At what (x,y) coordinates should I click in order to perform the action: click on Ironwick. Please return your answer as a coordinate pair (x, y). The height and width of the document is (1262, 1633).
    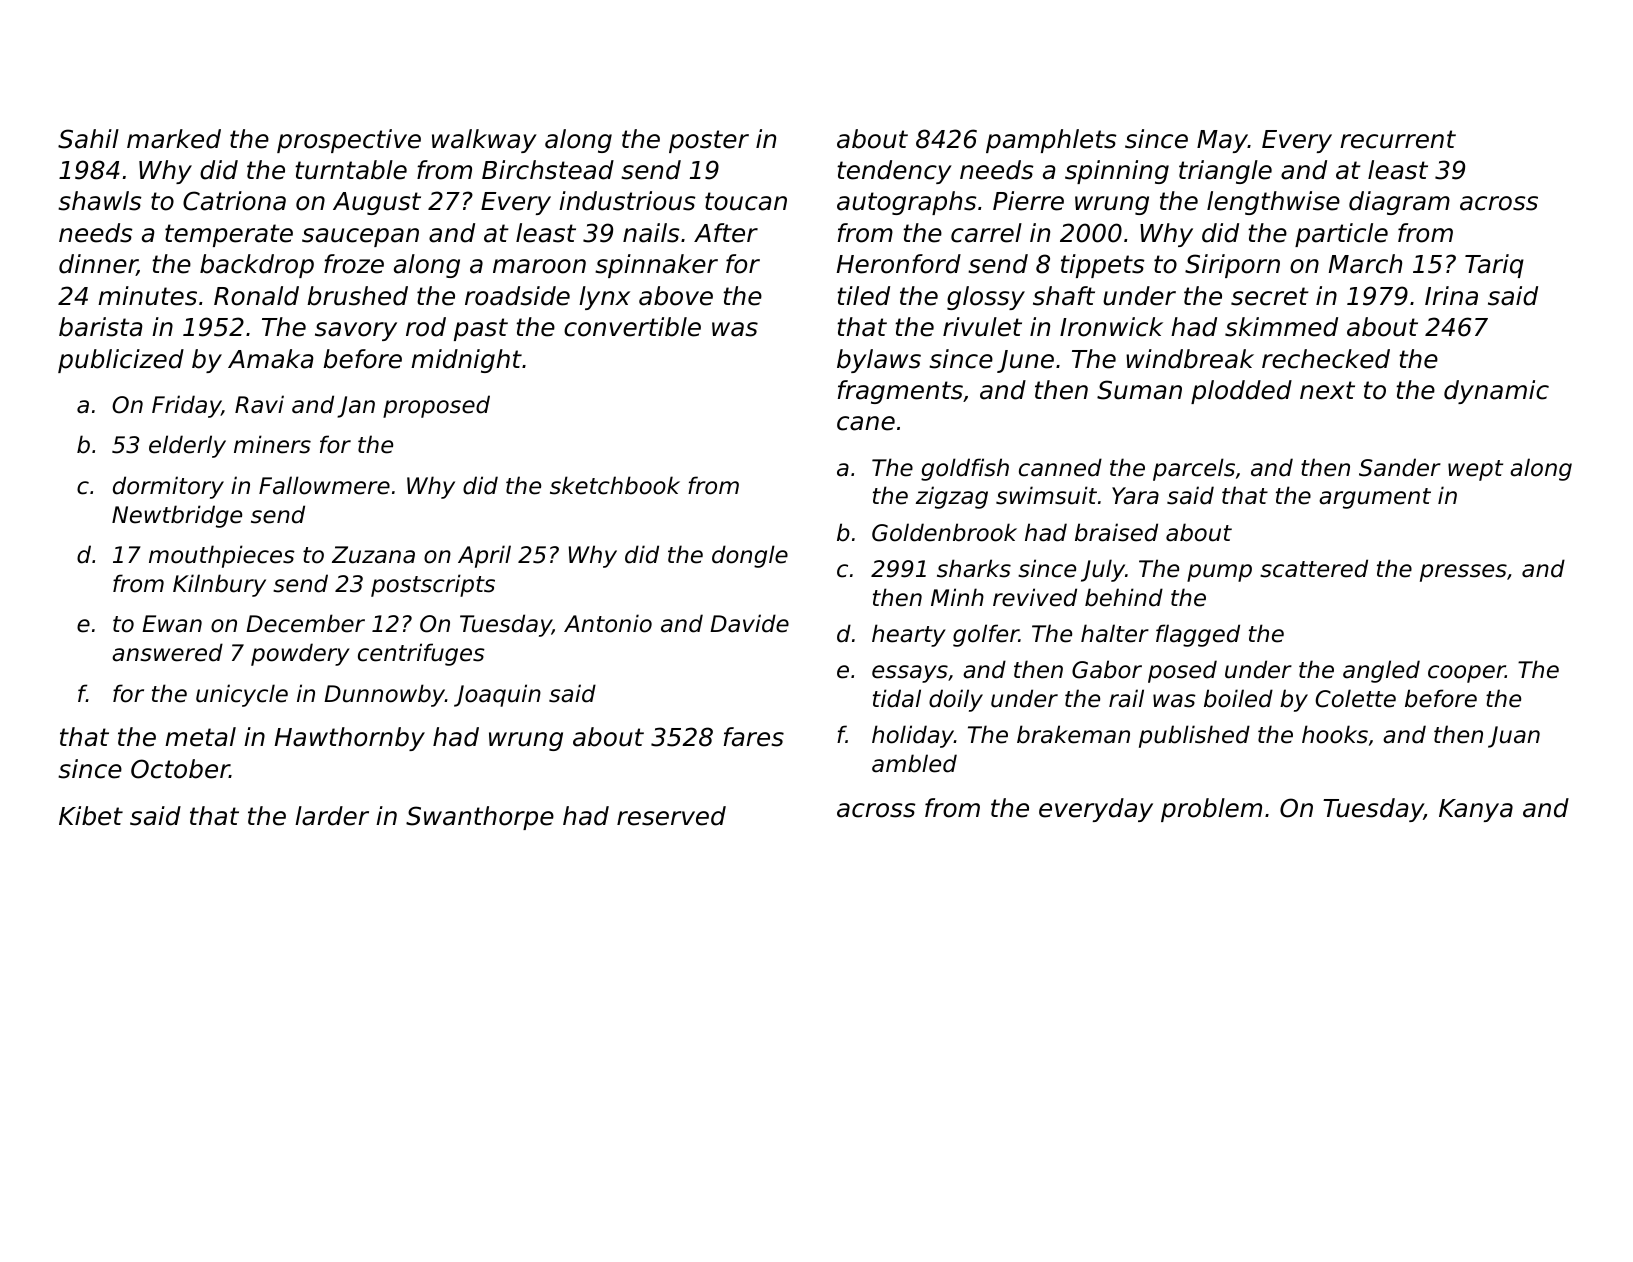
    Looking at the image, I should click on (1111, 327).
